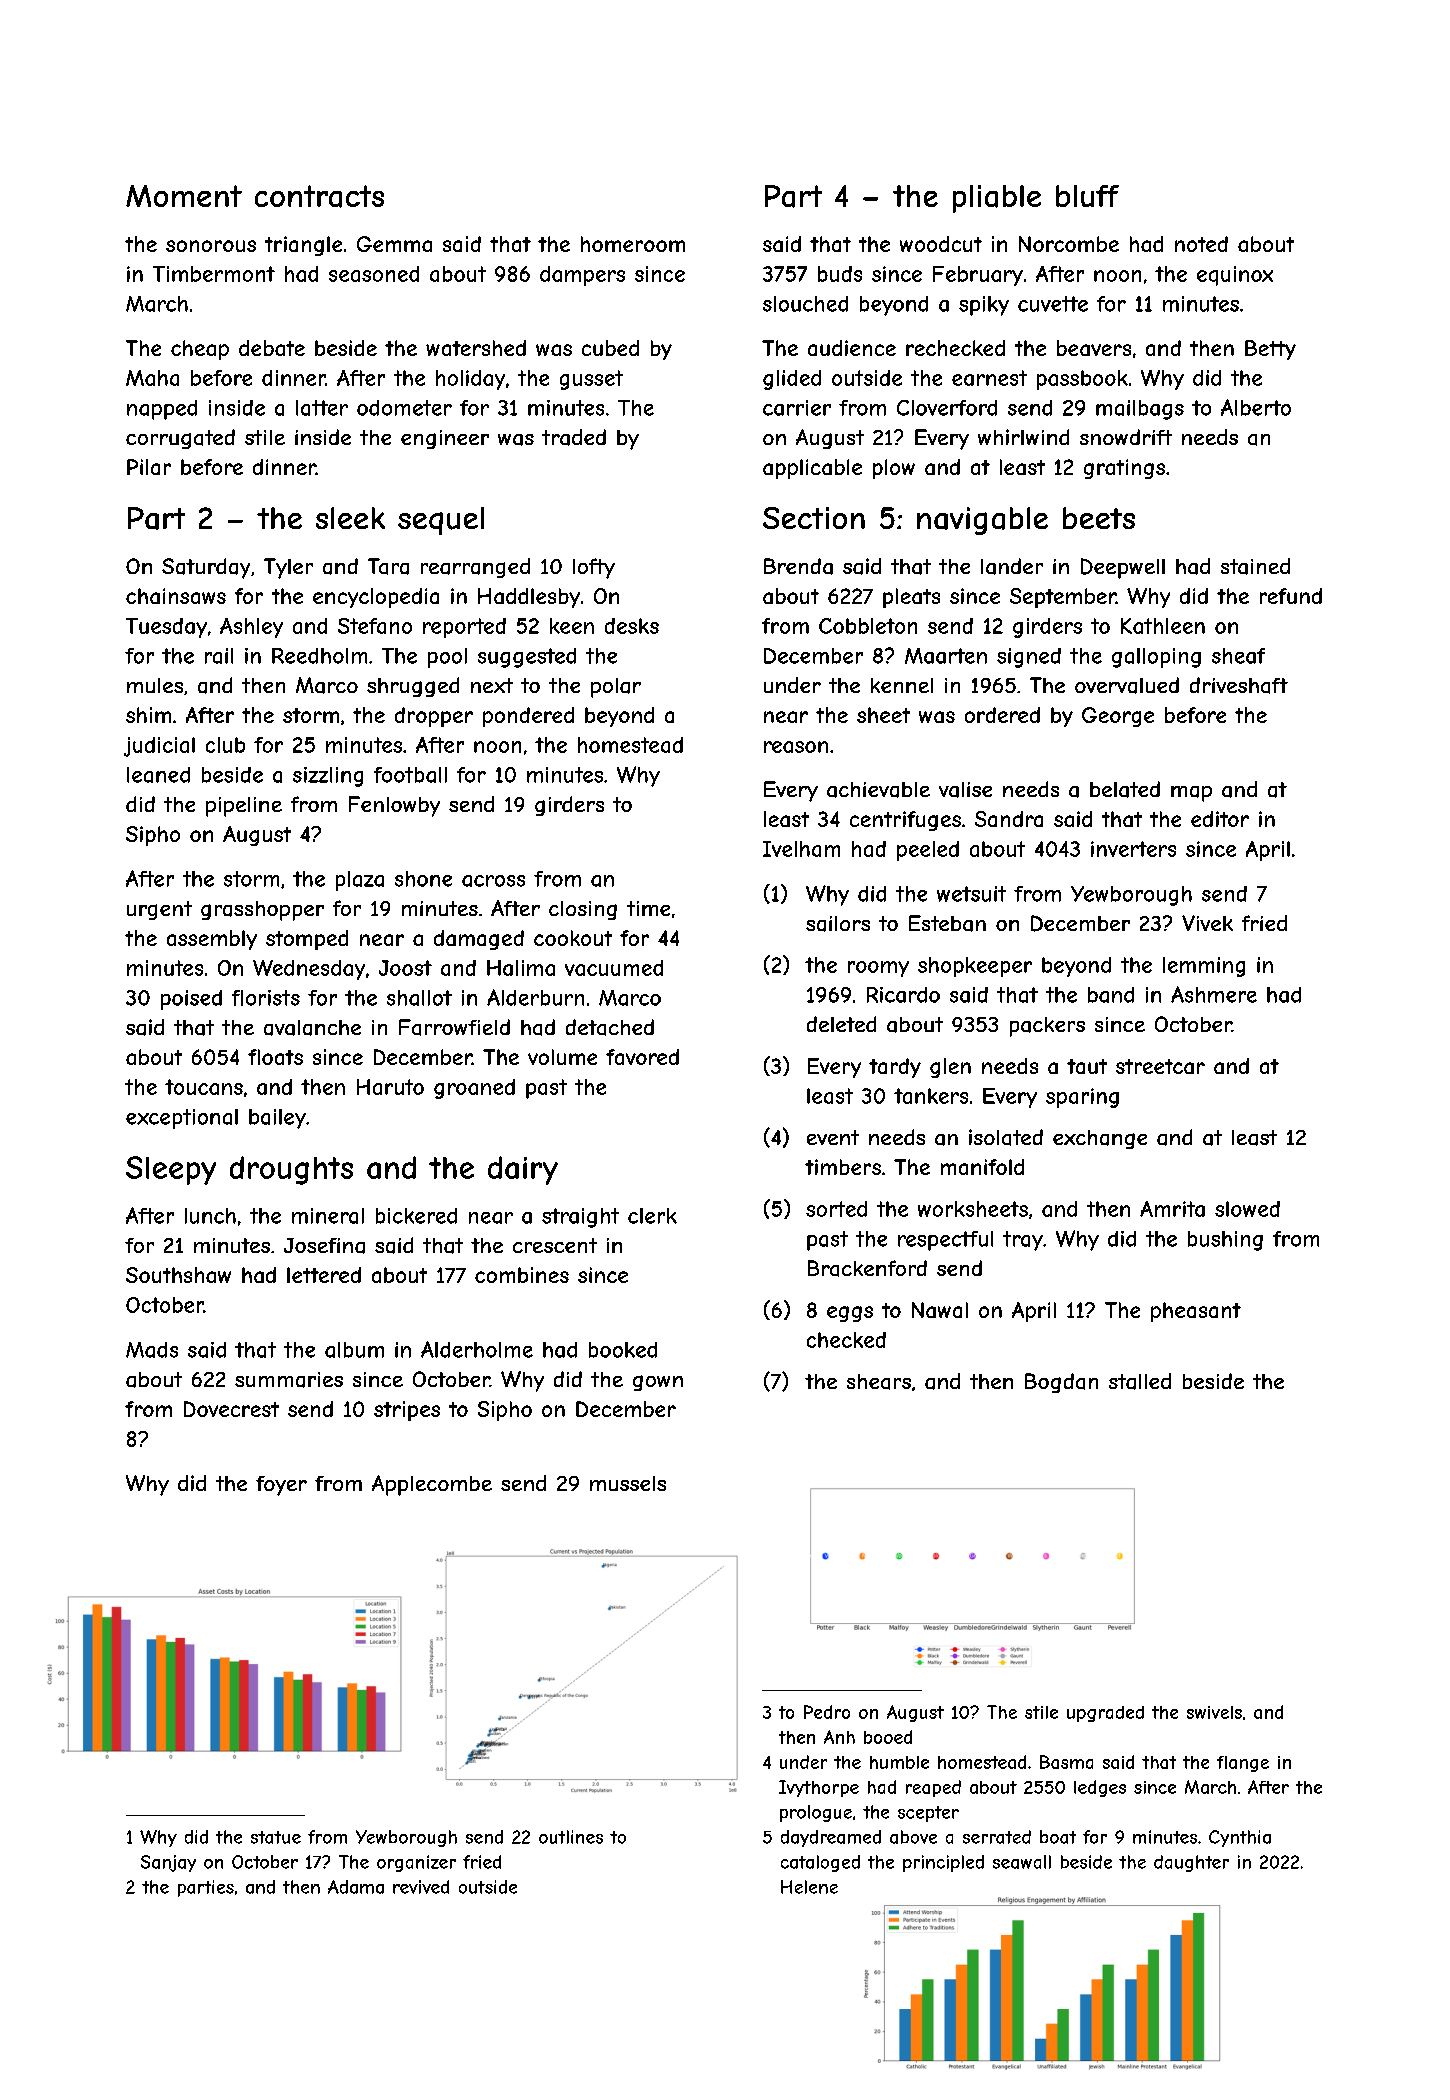  Describe the element at coordinates (276, 1837) in the screenshot. I see `statue` at that location.
